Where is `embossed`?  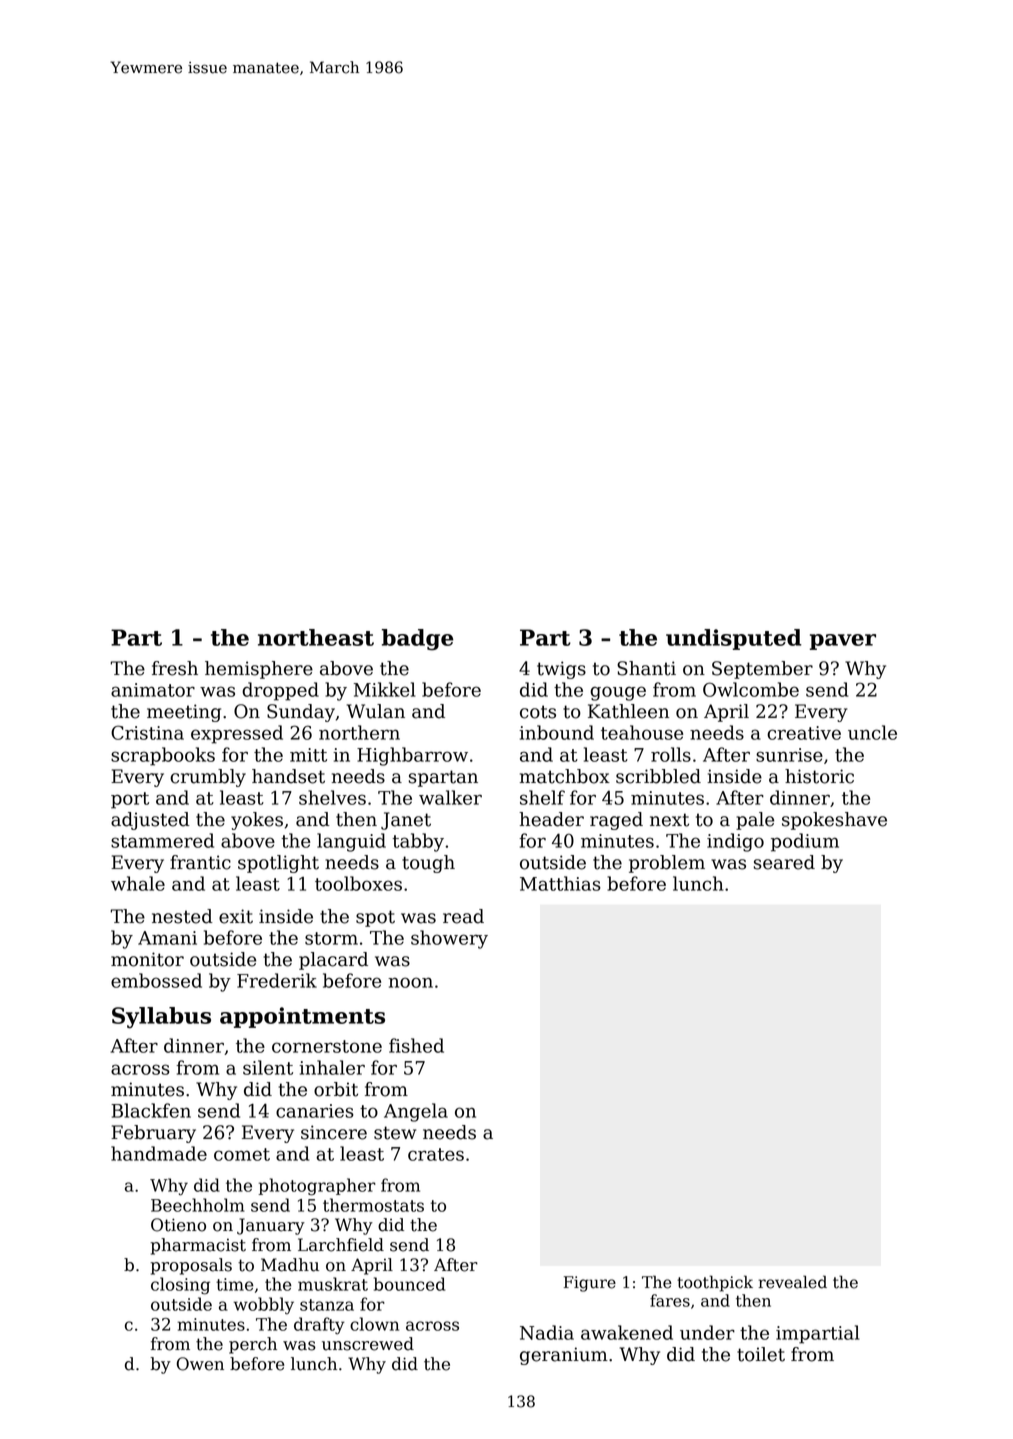
embossed is located at coordinates (156, 980).
